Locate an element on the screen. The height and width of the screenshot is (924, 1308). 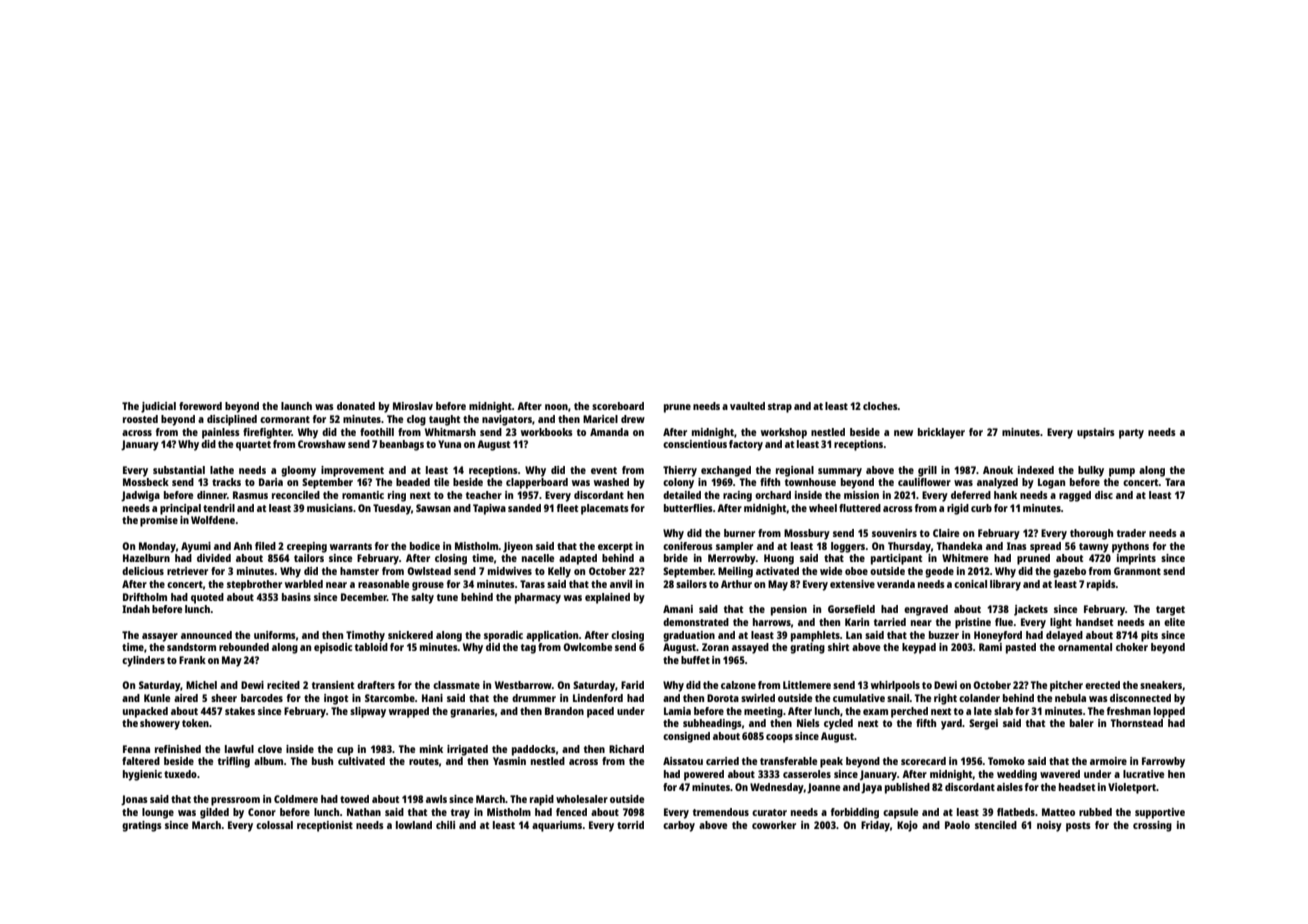
vaulted is located at coordinates (747, 406).
